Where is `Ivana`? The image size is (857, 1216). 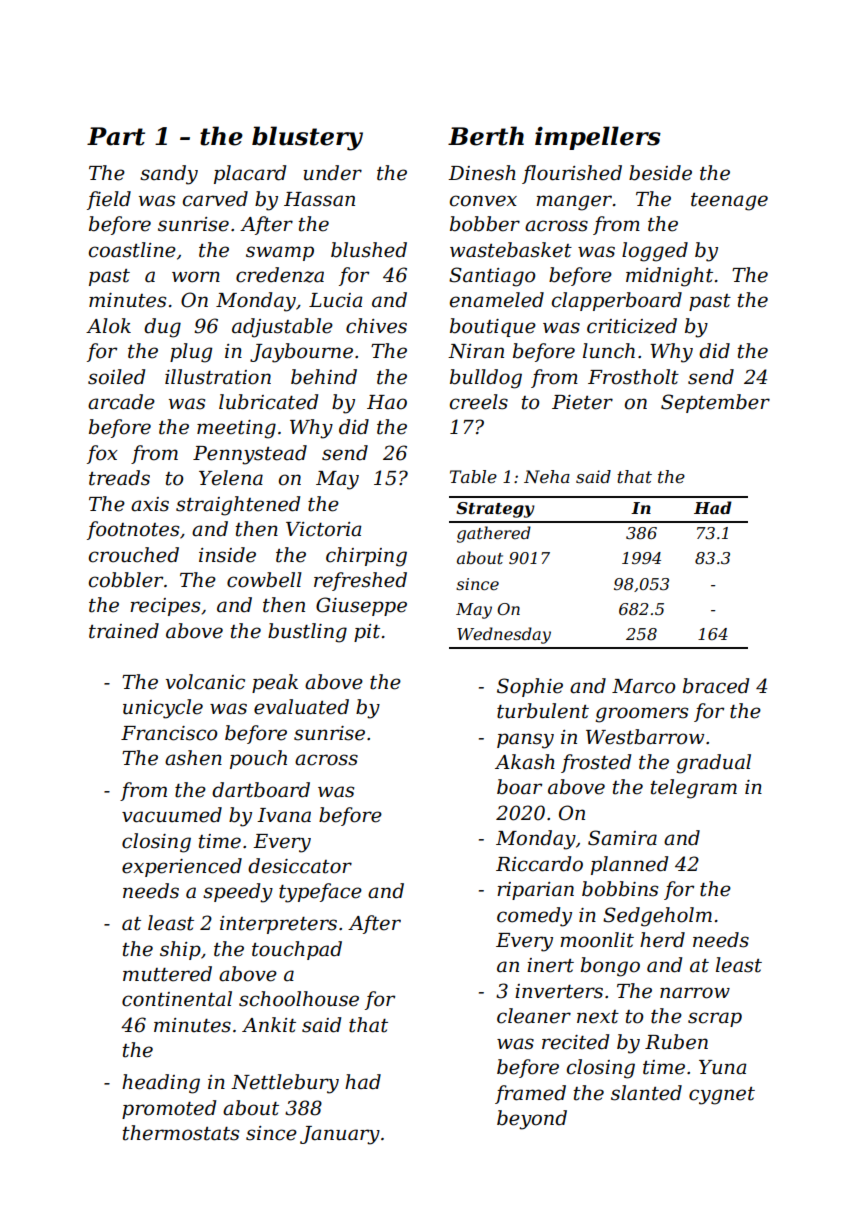 Ivana is located at coordinates (284, 815).
